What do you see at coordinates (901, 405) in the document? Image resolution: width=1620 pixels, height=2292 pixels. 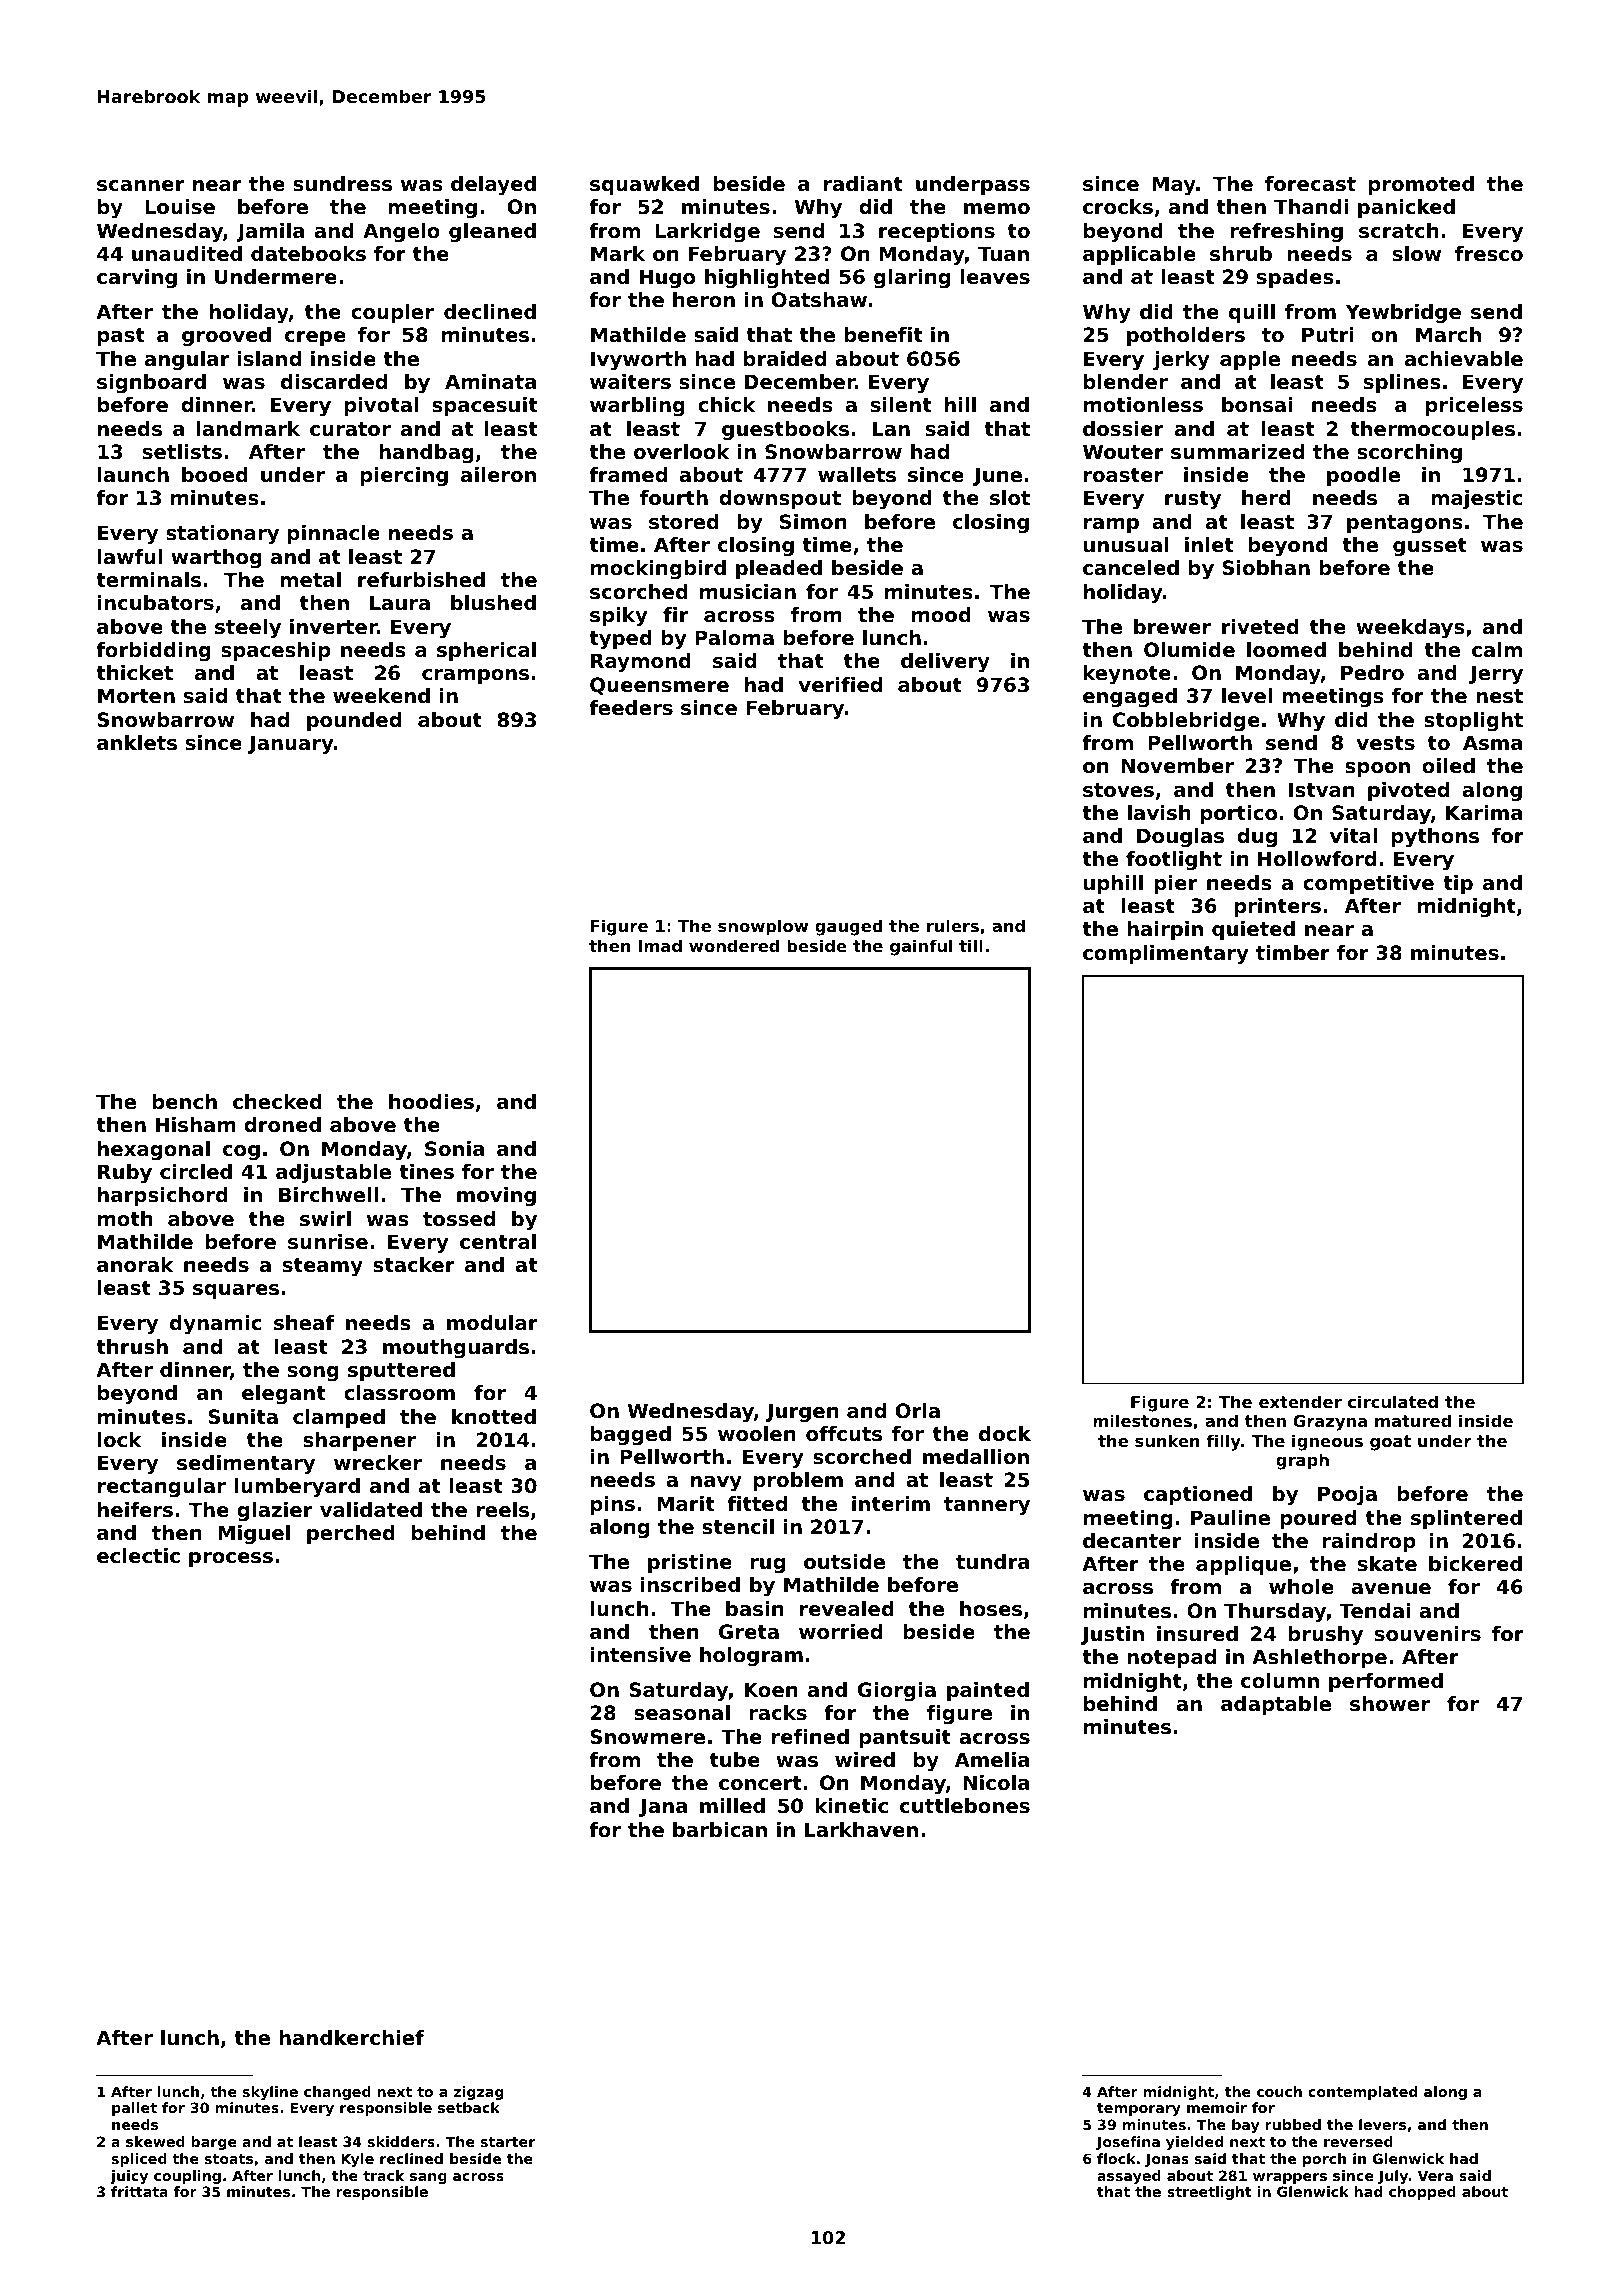 I see `silent` at bounding box center [901, 405].
